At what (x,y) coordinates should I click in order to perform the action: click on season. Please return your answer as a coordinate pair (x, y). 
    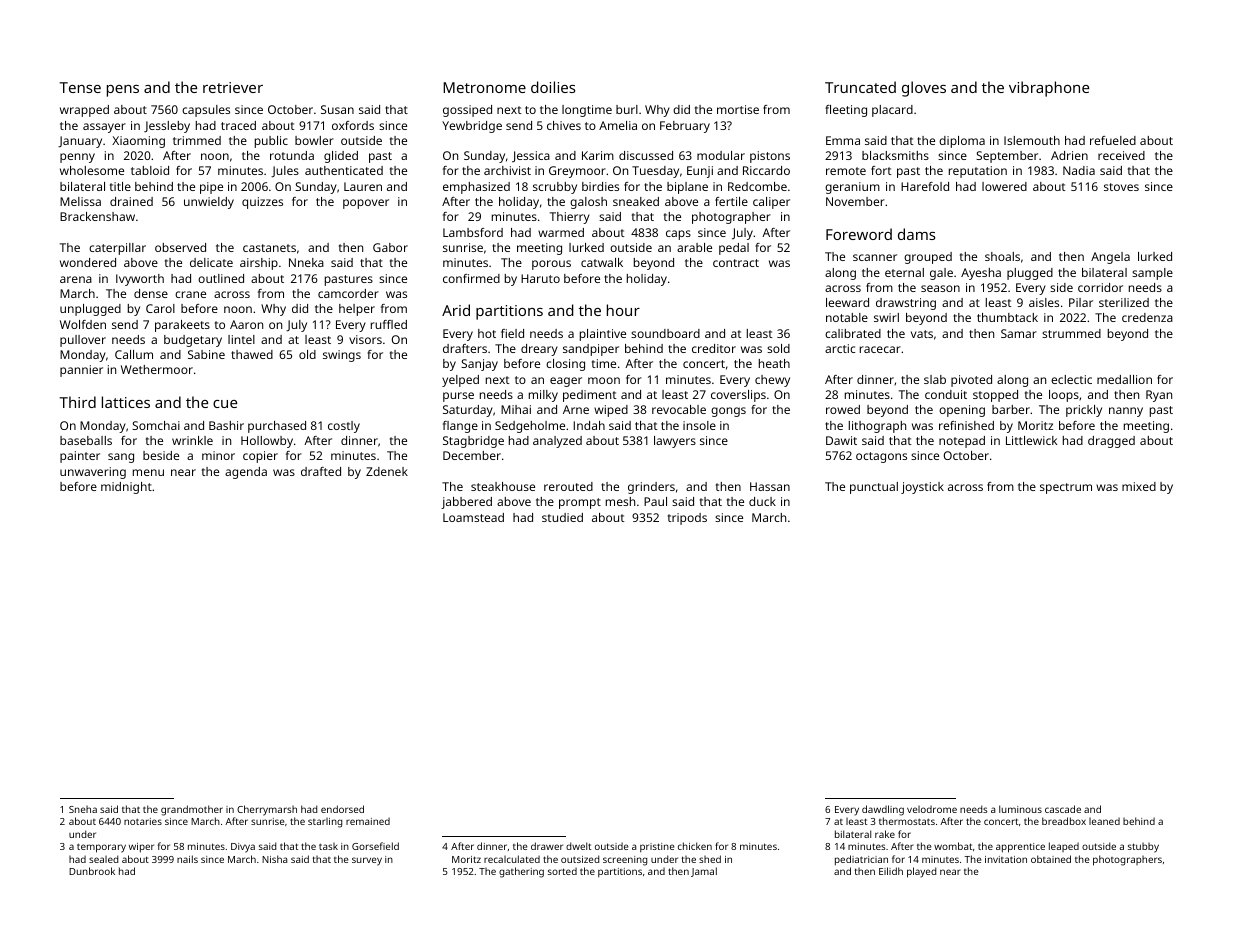
    Looking at the image, I should click on (940, 288).
